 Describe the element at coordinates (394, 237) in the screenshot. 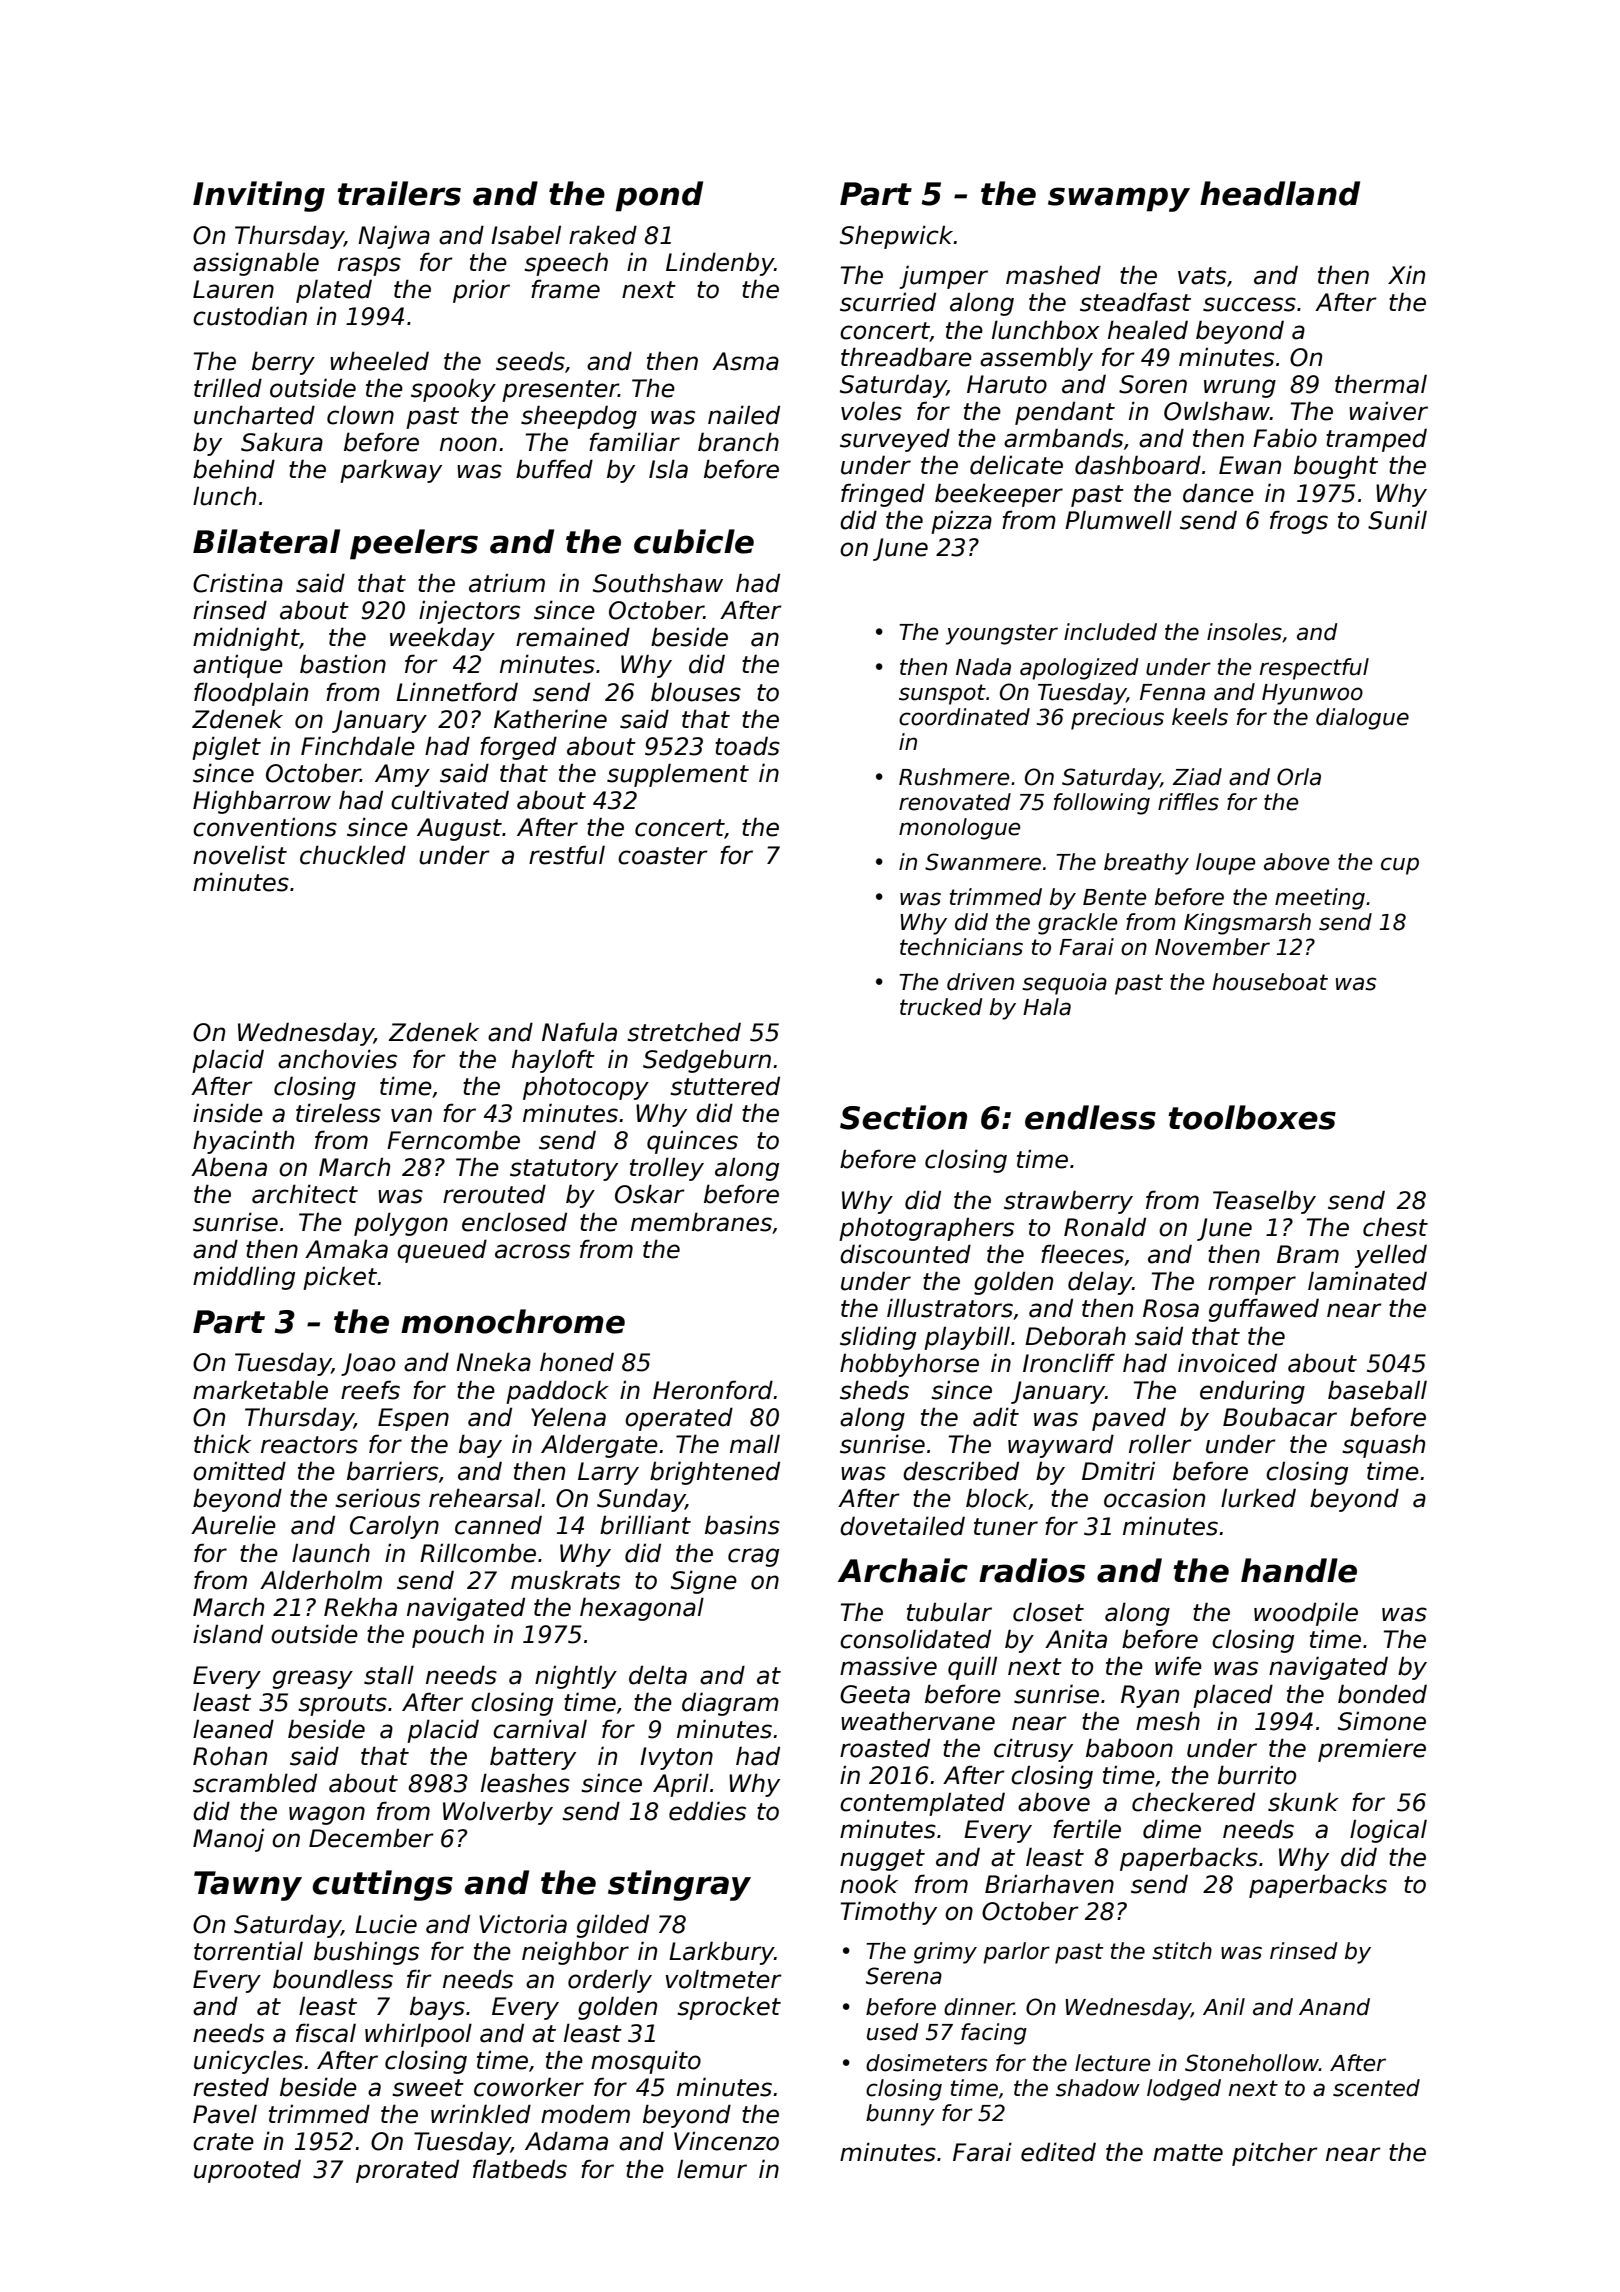

I see `Najwa` at that location.
